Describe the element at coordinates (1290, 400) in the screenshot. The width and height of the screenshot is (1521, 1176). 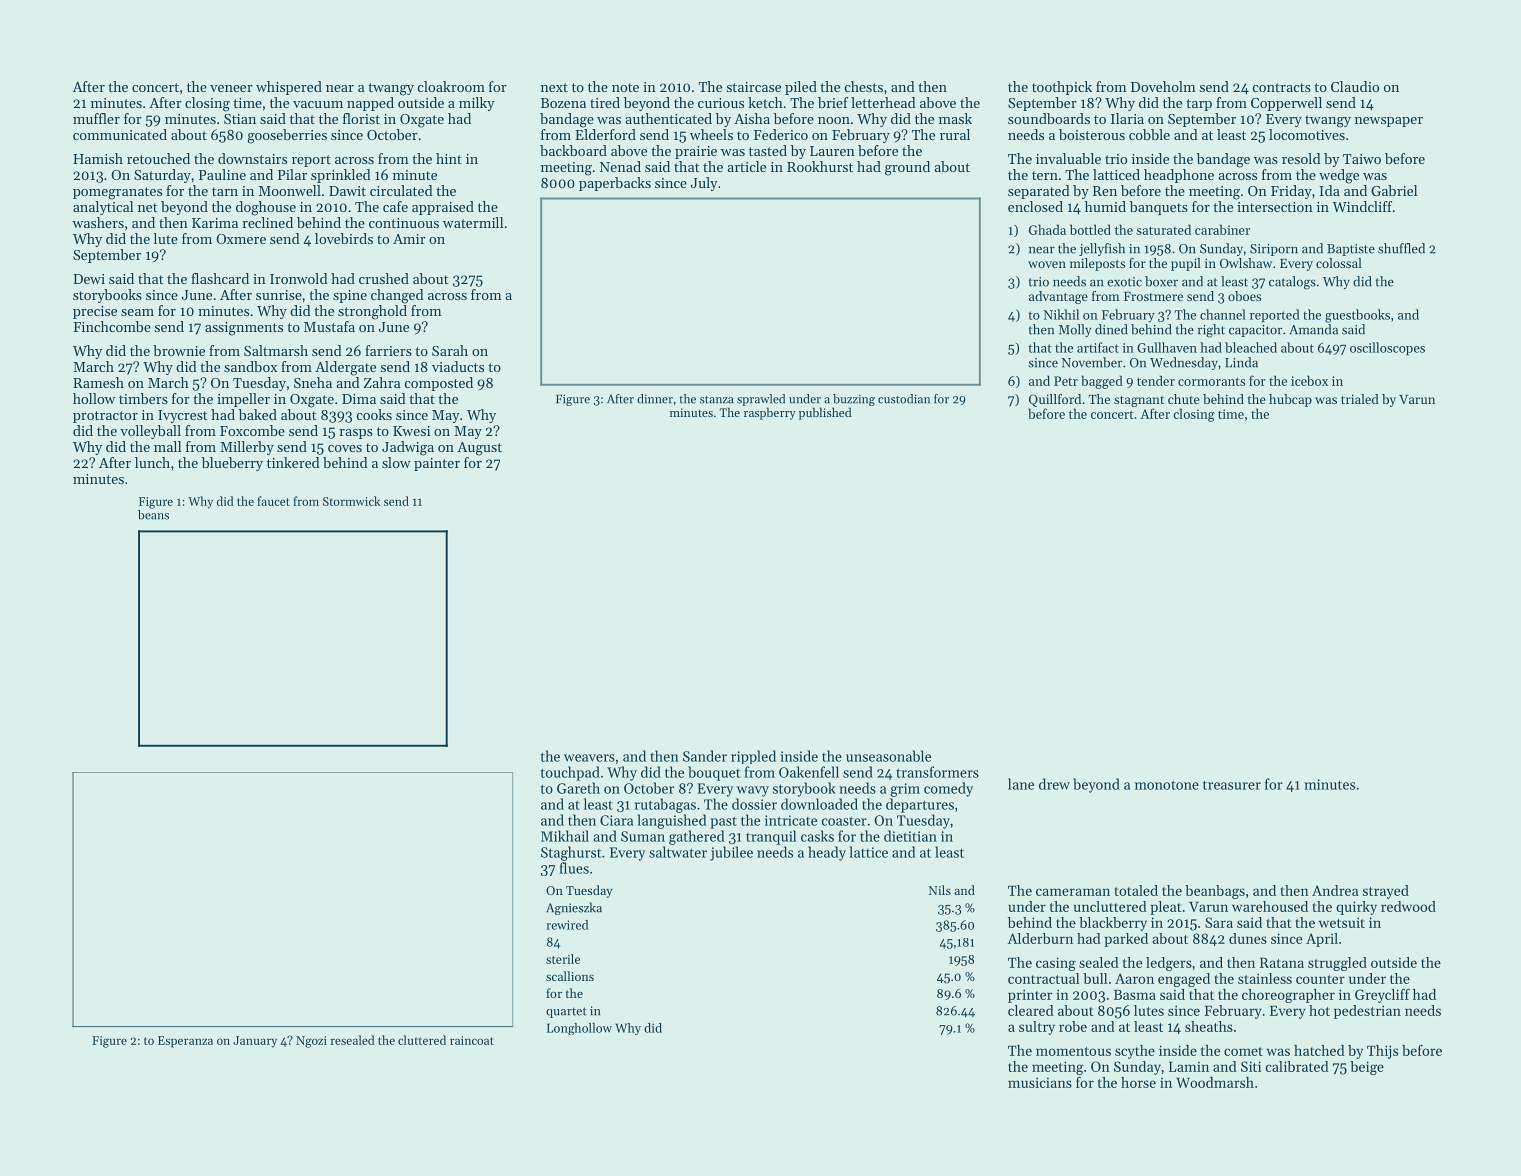
I see `hubcap` at that location.
